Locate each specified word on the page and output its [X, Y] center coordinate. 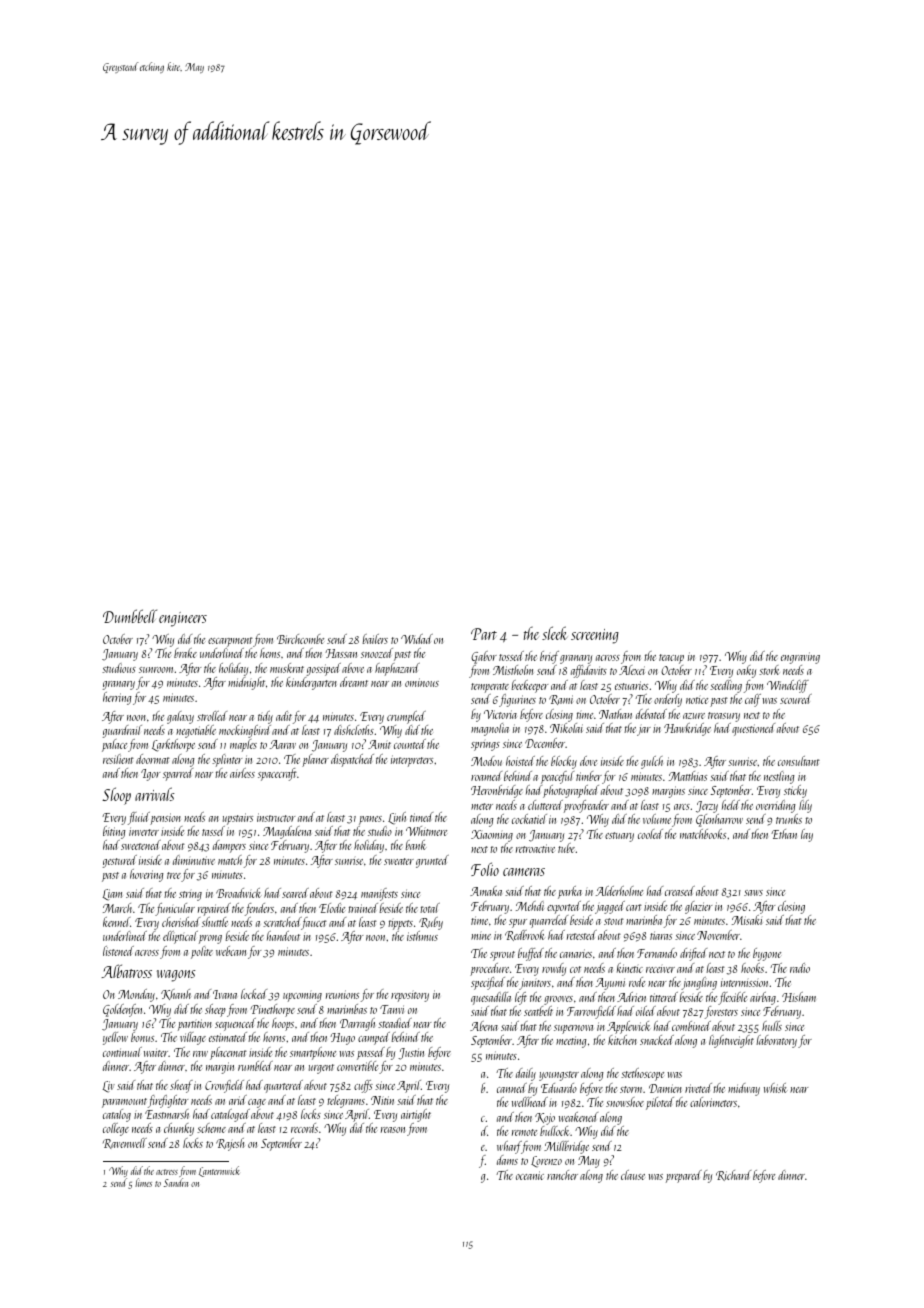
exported [564, 907]
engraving [800, 658]
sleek [554, 633]
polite [202, 952]
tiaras [661, 935]
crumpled [406, 717]
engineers [183, 619]
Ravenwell [125, 1143]
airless [242, 773]
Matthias [688, 776]
